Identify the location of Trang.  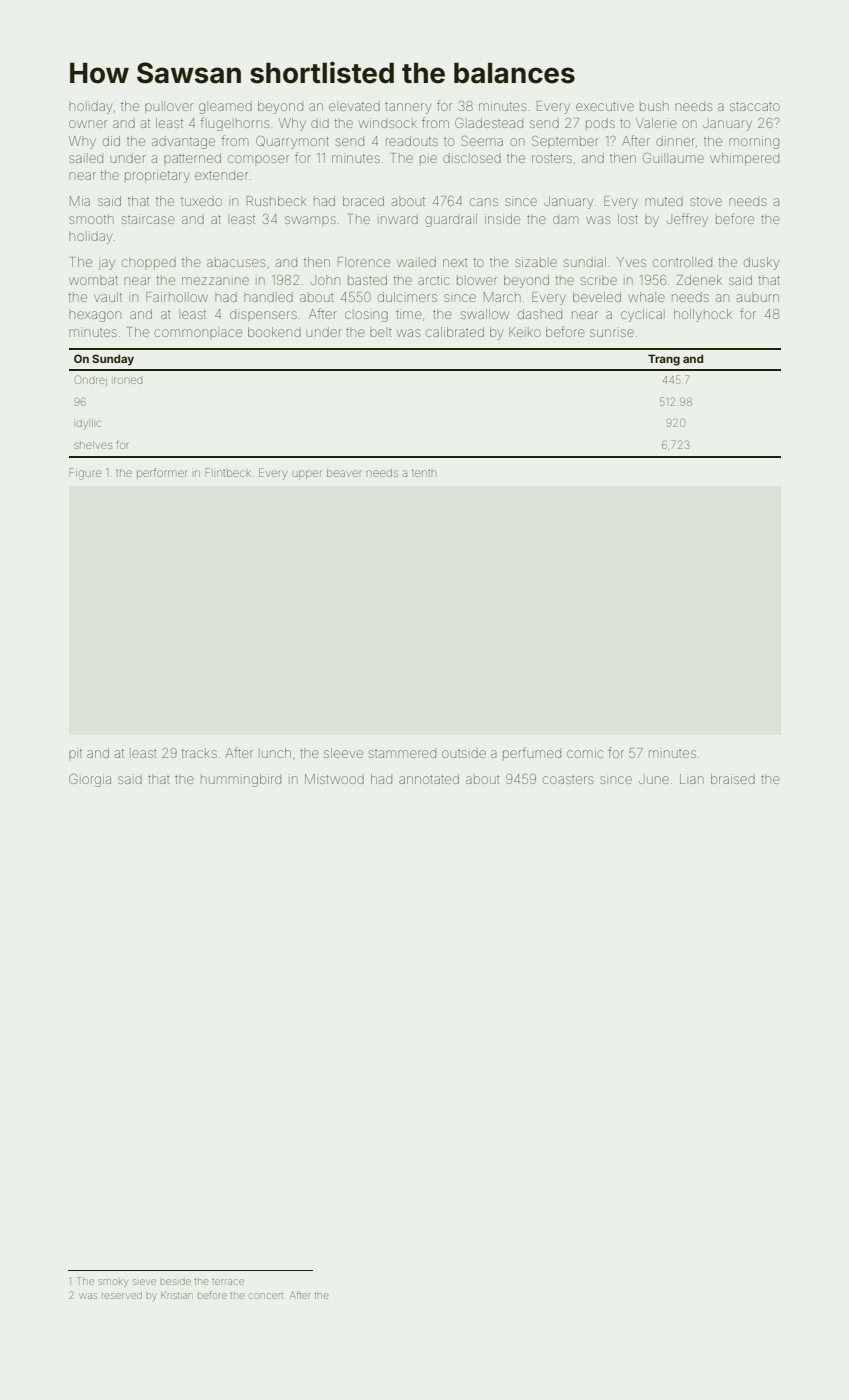
(664, 360).
